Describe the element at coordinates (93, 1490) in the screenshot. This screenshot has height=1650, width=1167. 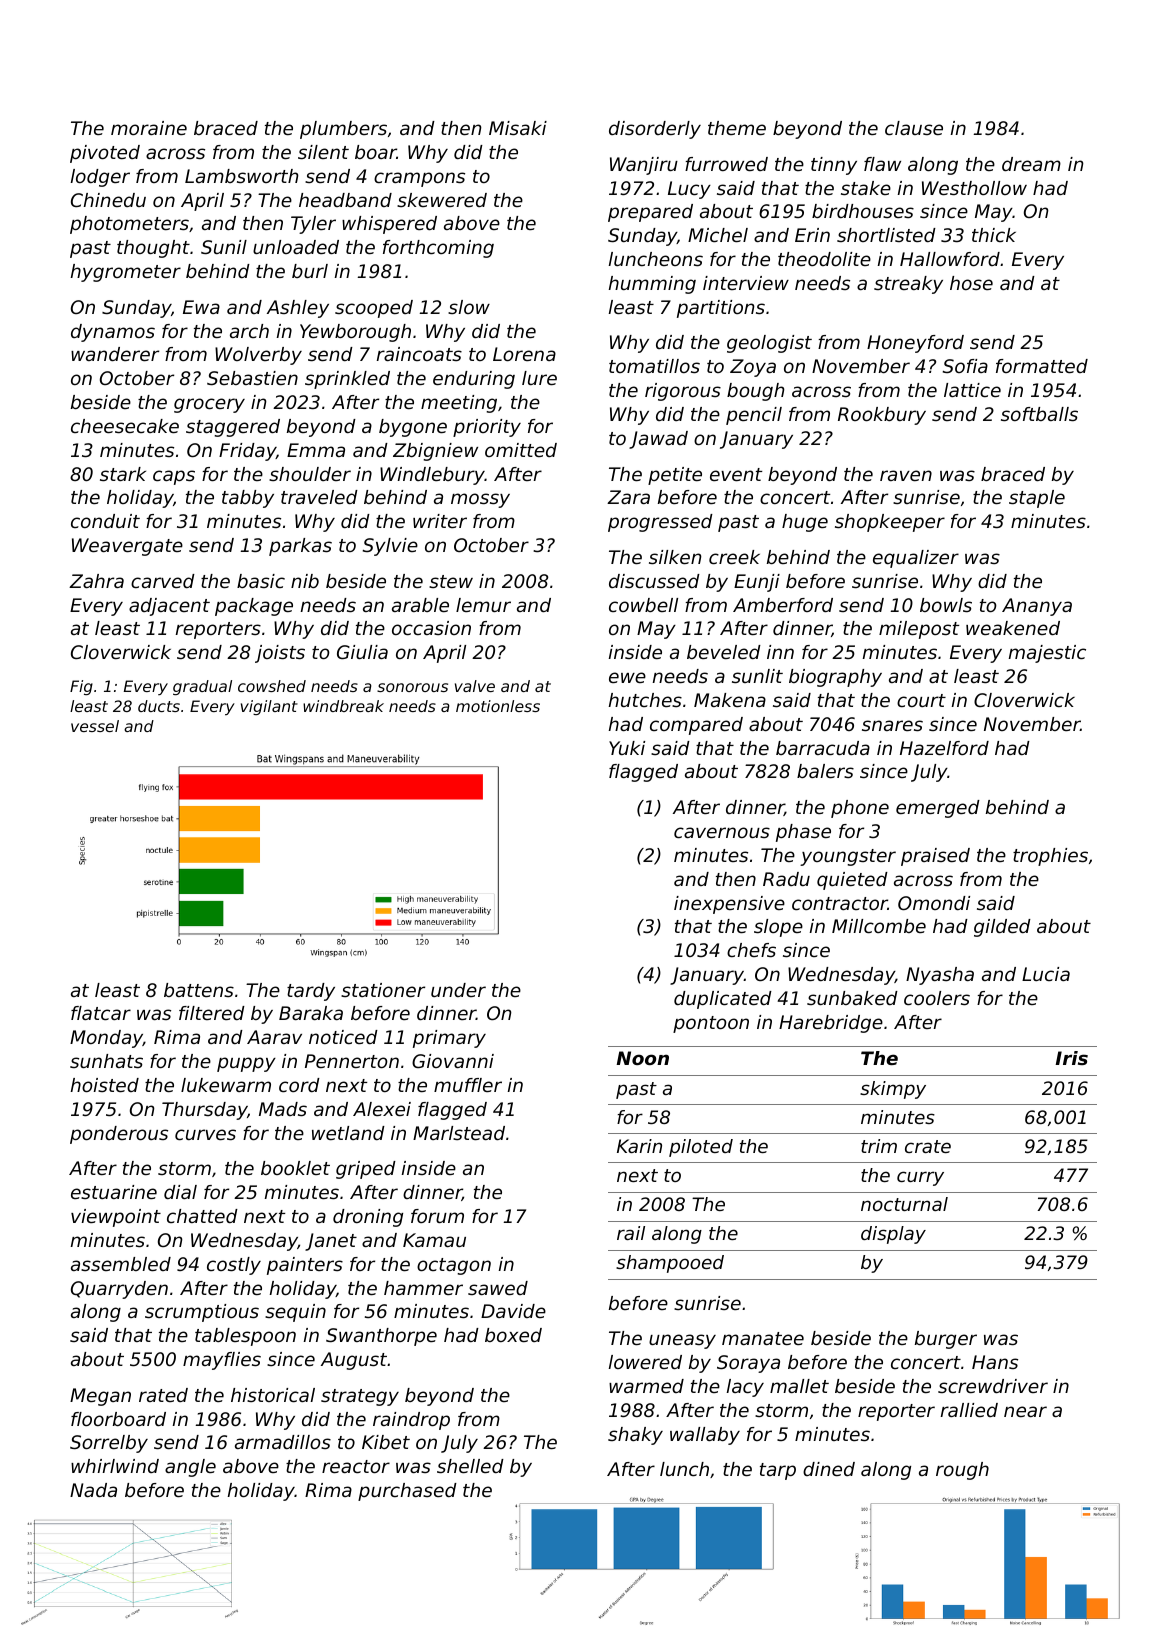
I see `Nada` at that location.
